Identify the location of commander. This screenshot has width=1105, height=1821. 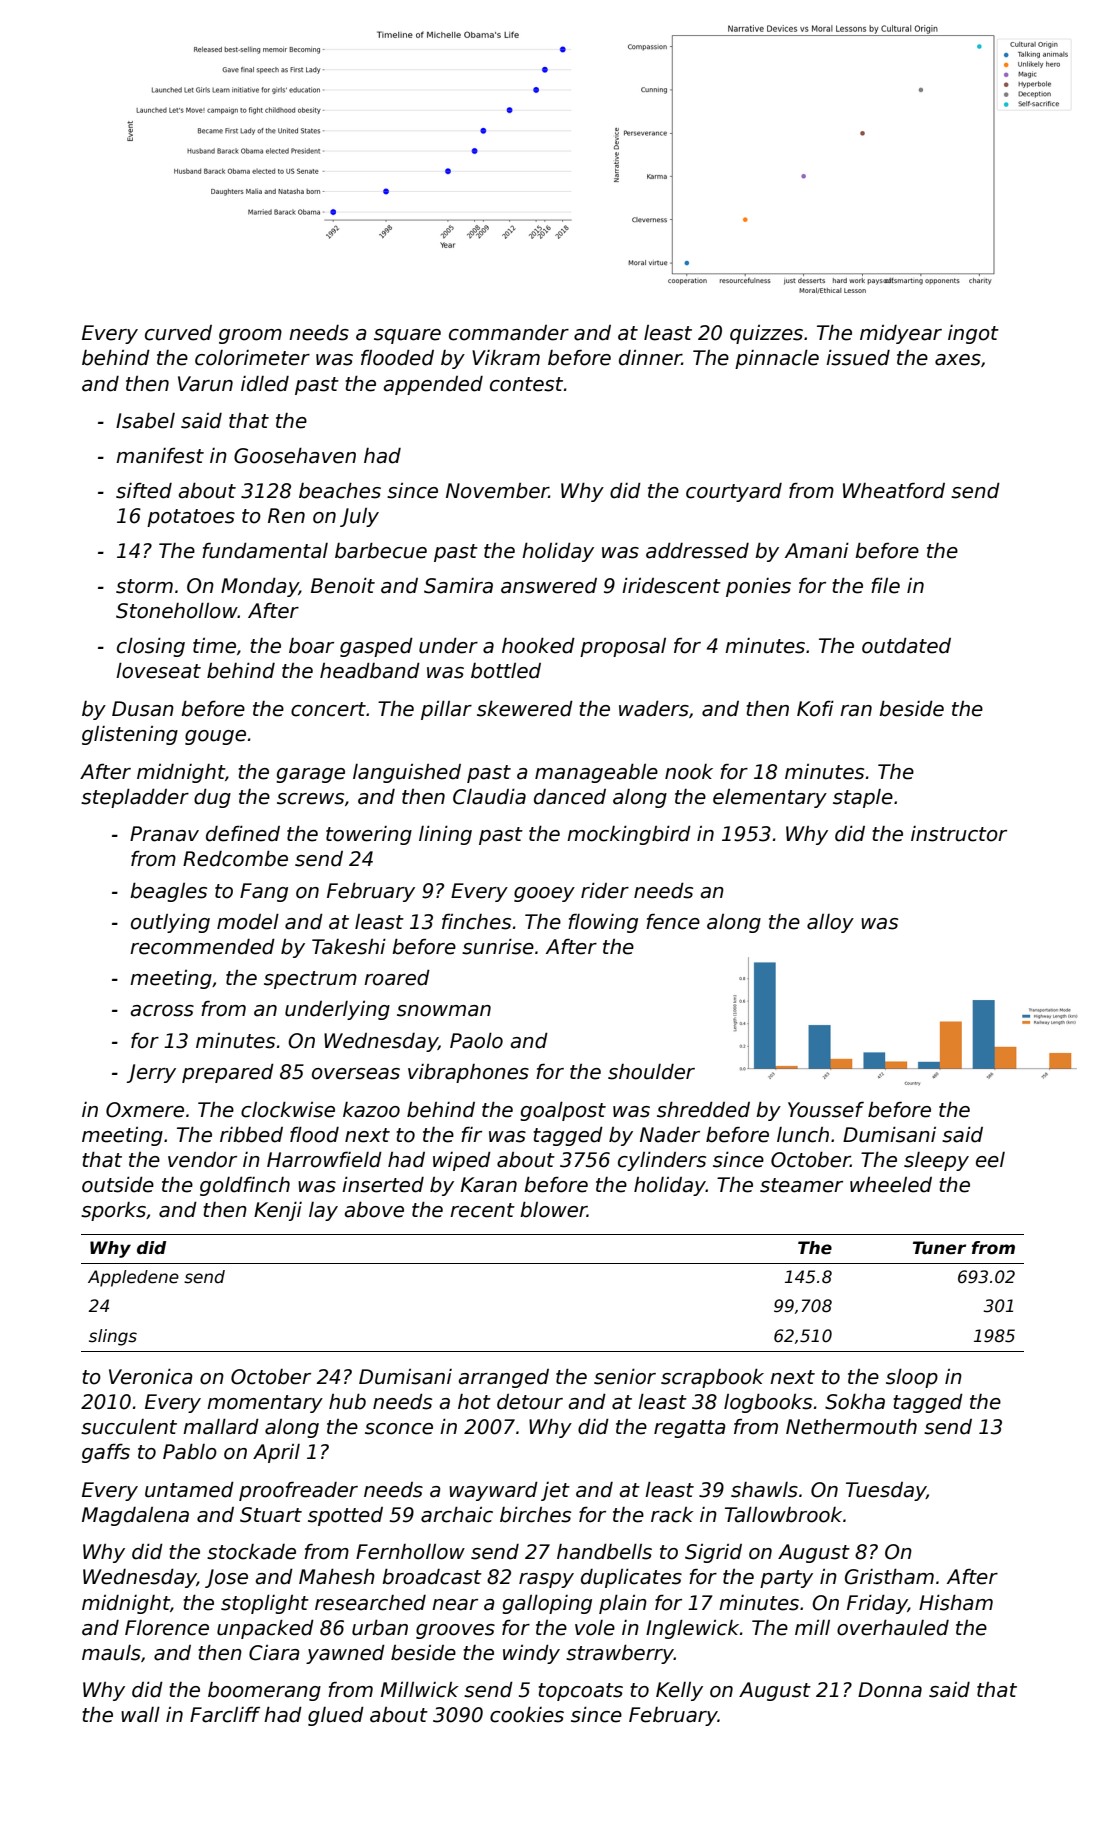
(509, 333).
